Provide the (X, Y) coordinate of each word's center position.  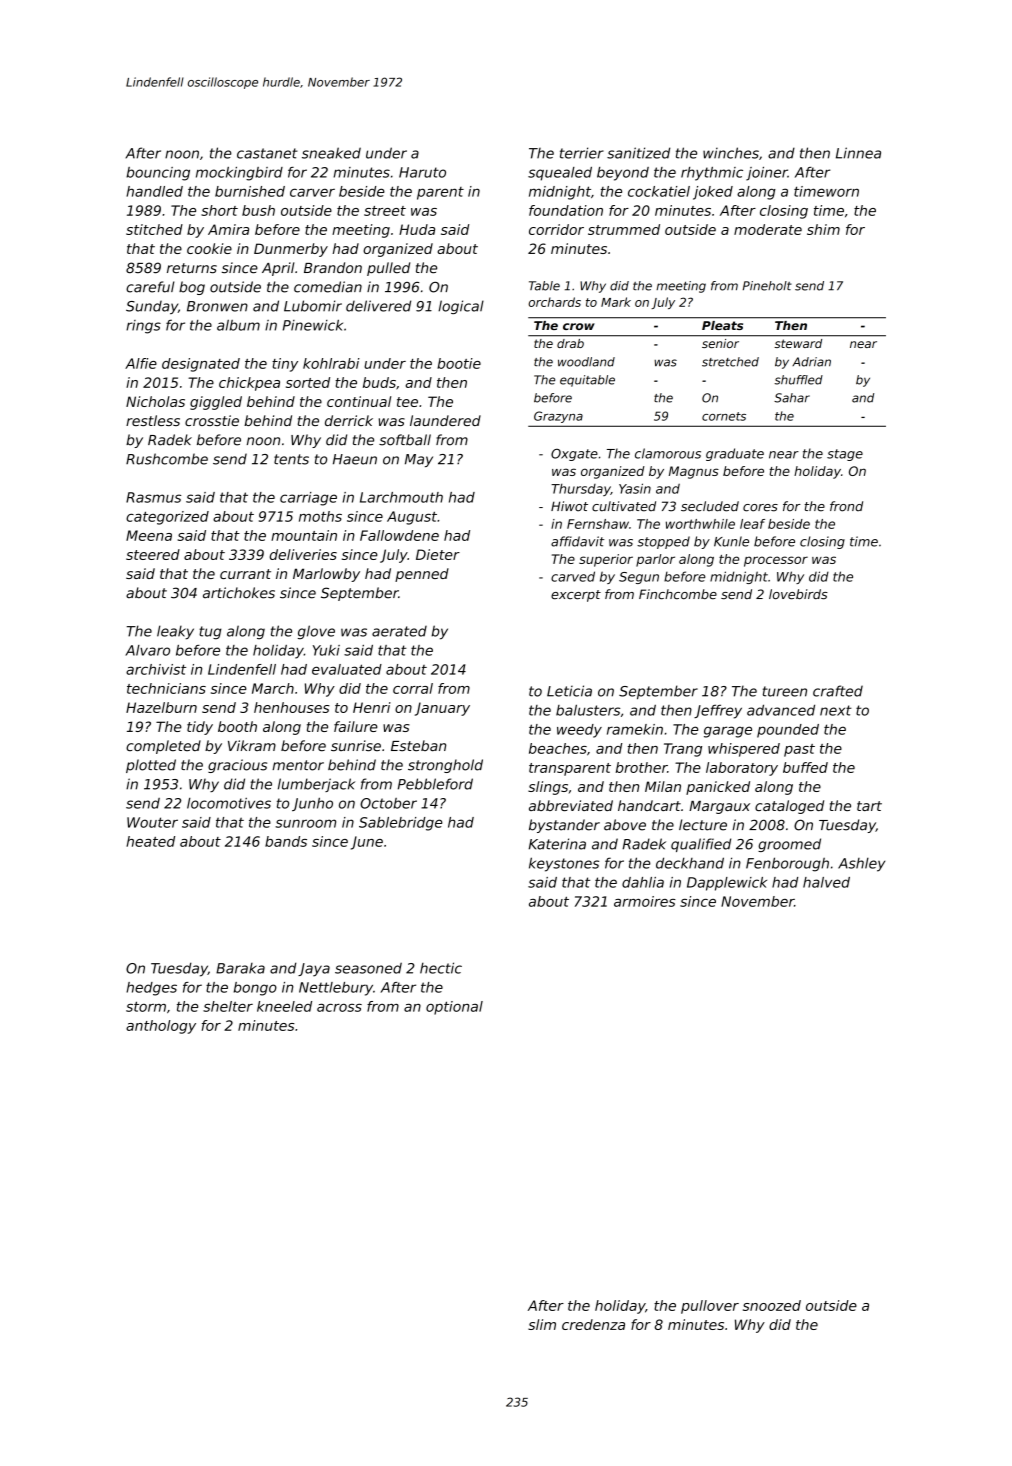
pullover (710, 1307)
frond (846, 506)
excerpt (576, 596)
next (836, 710)
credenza (593, 1324)
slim (542, 1324)
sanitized (638, 153)
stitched (154, 229)
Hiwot (569, 506)
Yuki (326, 650)
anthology (161, 1027)
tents (291, 459)
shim (823, 229)
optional (454, 1008)
